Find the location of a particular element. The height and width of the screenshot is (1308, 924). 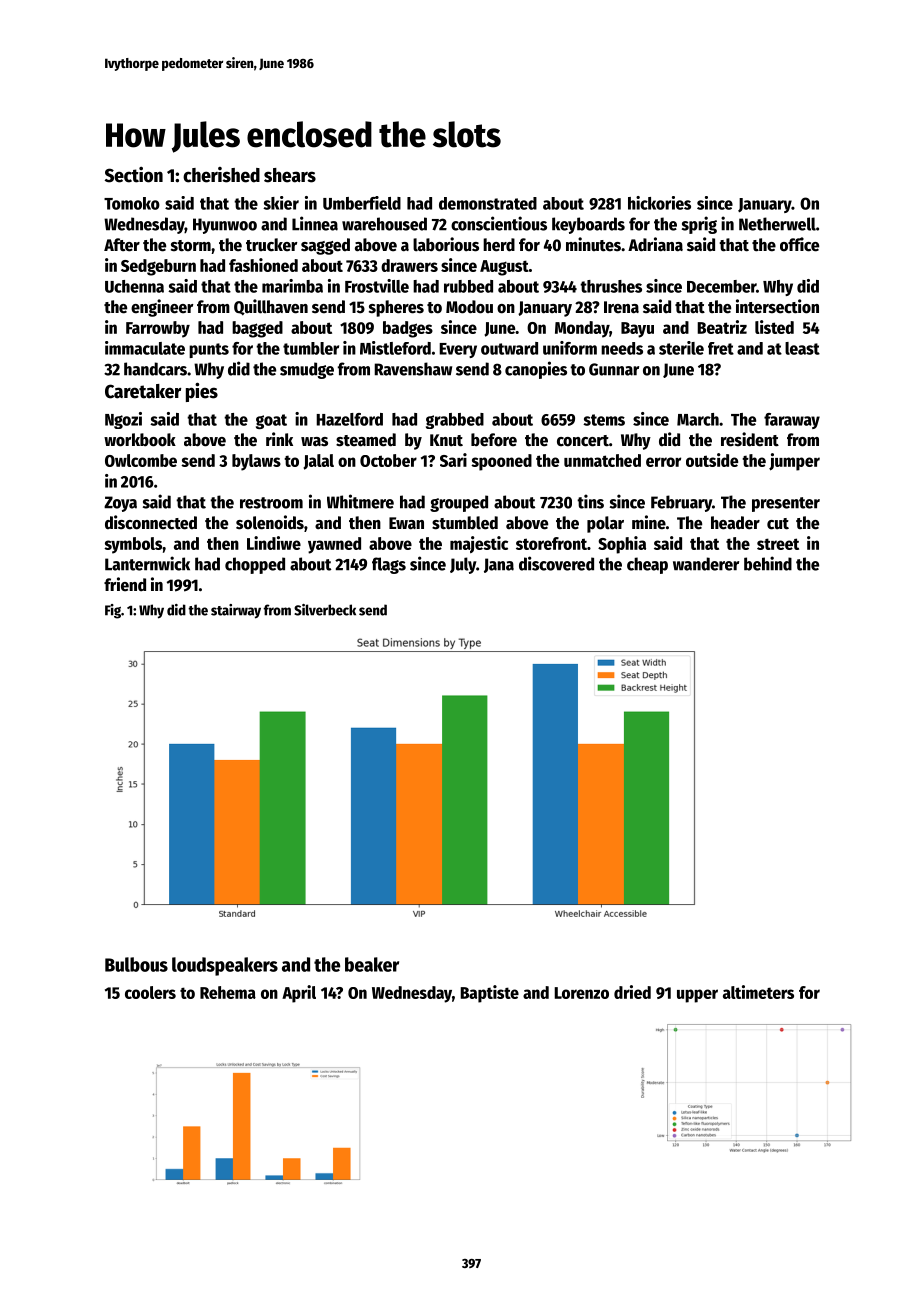

Lorenzo is located at coordinates (581, 993).
